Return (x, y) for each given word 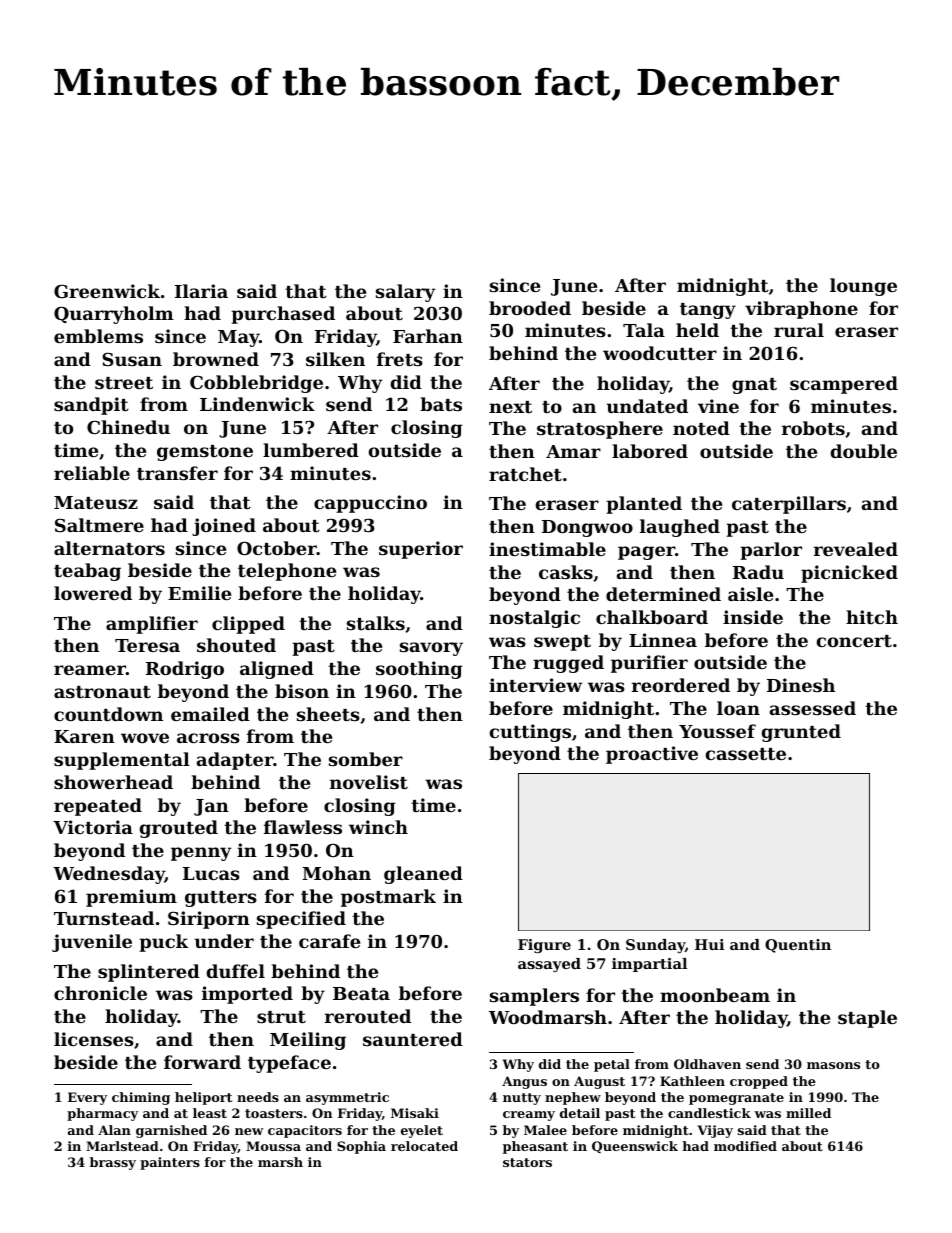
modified (745, 1146)
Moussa (273, 1146)
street (124, 383)
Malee (545, 1130)
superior (421, 550)
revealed (856, 549)
